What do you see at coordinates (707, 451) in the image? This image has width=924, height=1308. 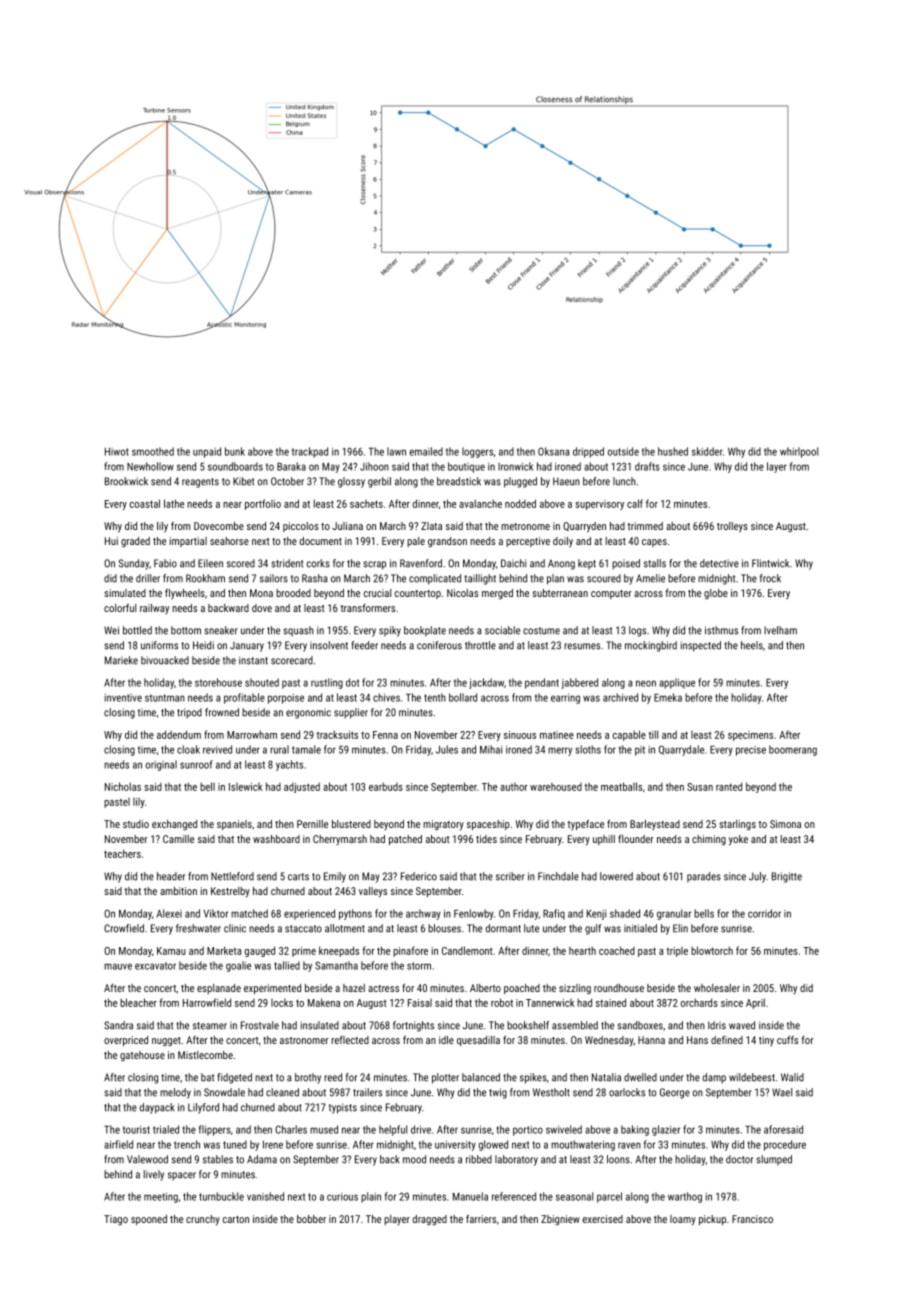 I see `skidder` at bounding box center [707, 451].
